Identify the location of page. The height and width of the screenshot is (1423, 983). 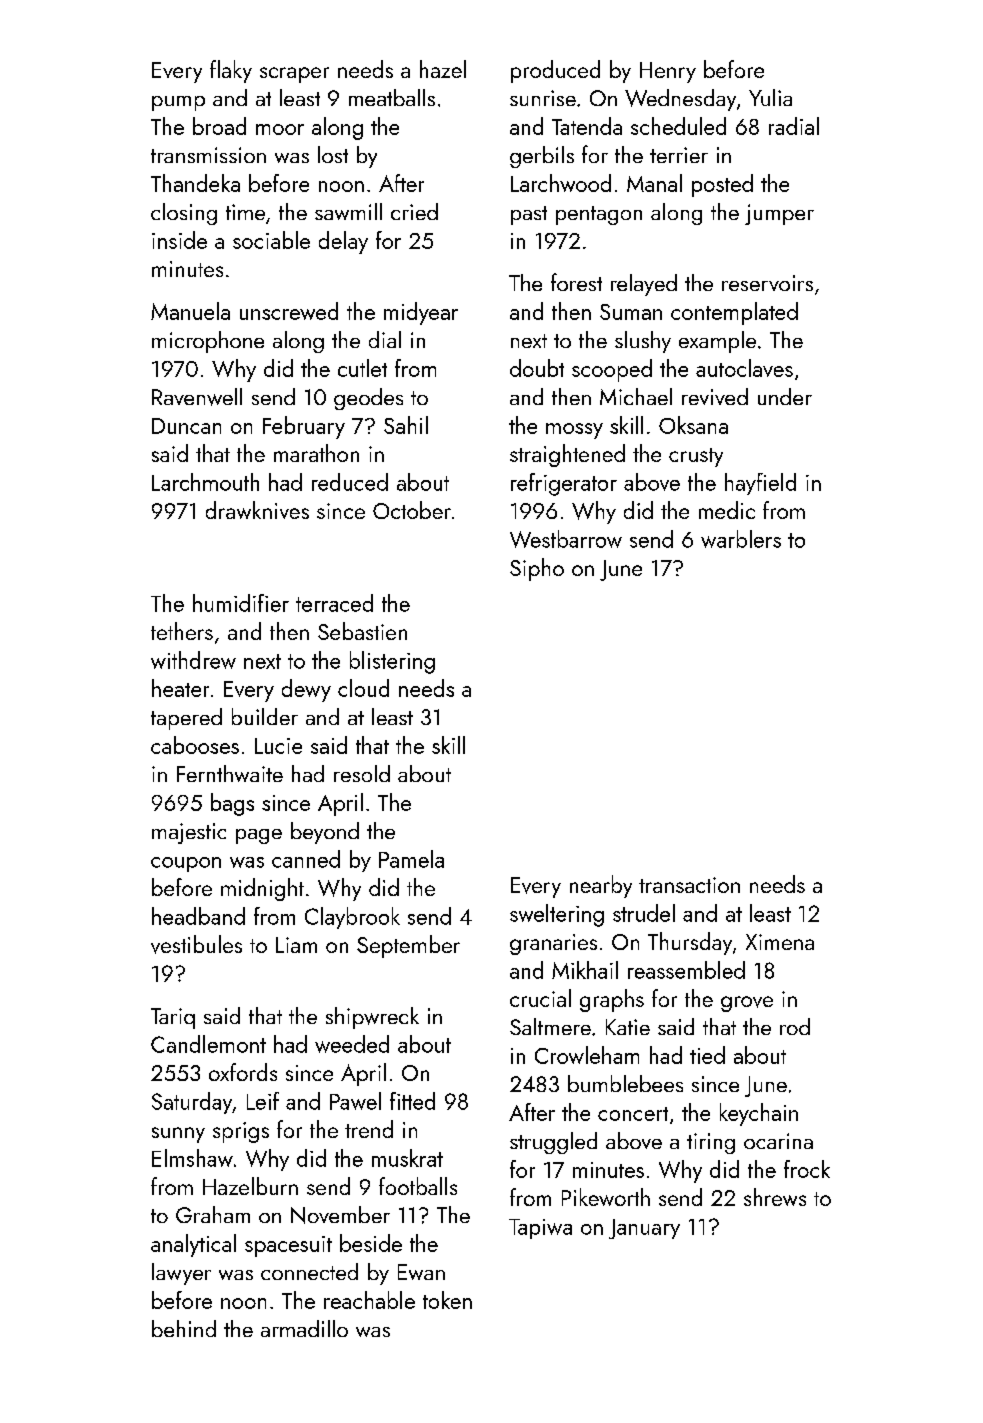
(259, 836).
